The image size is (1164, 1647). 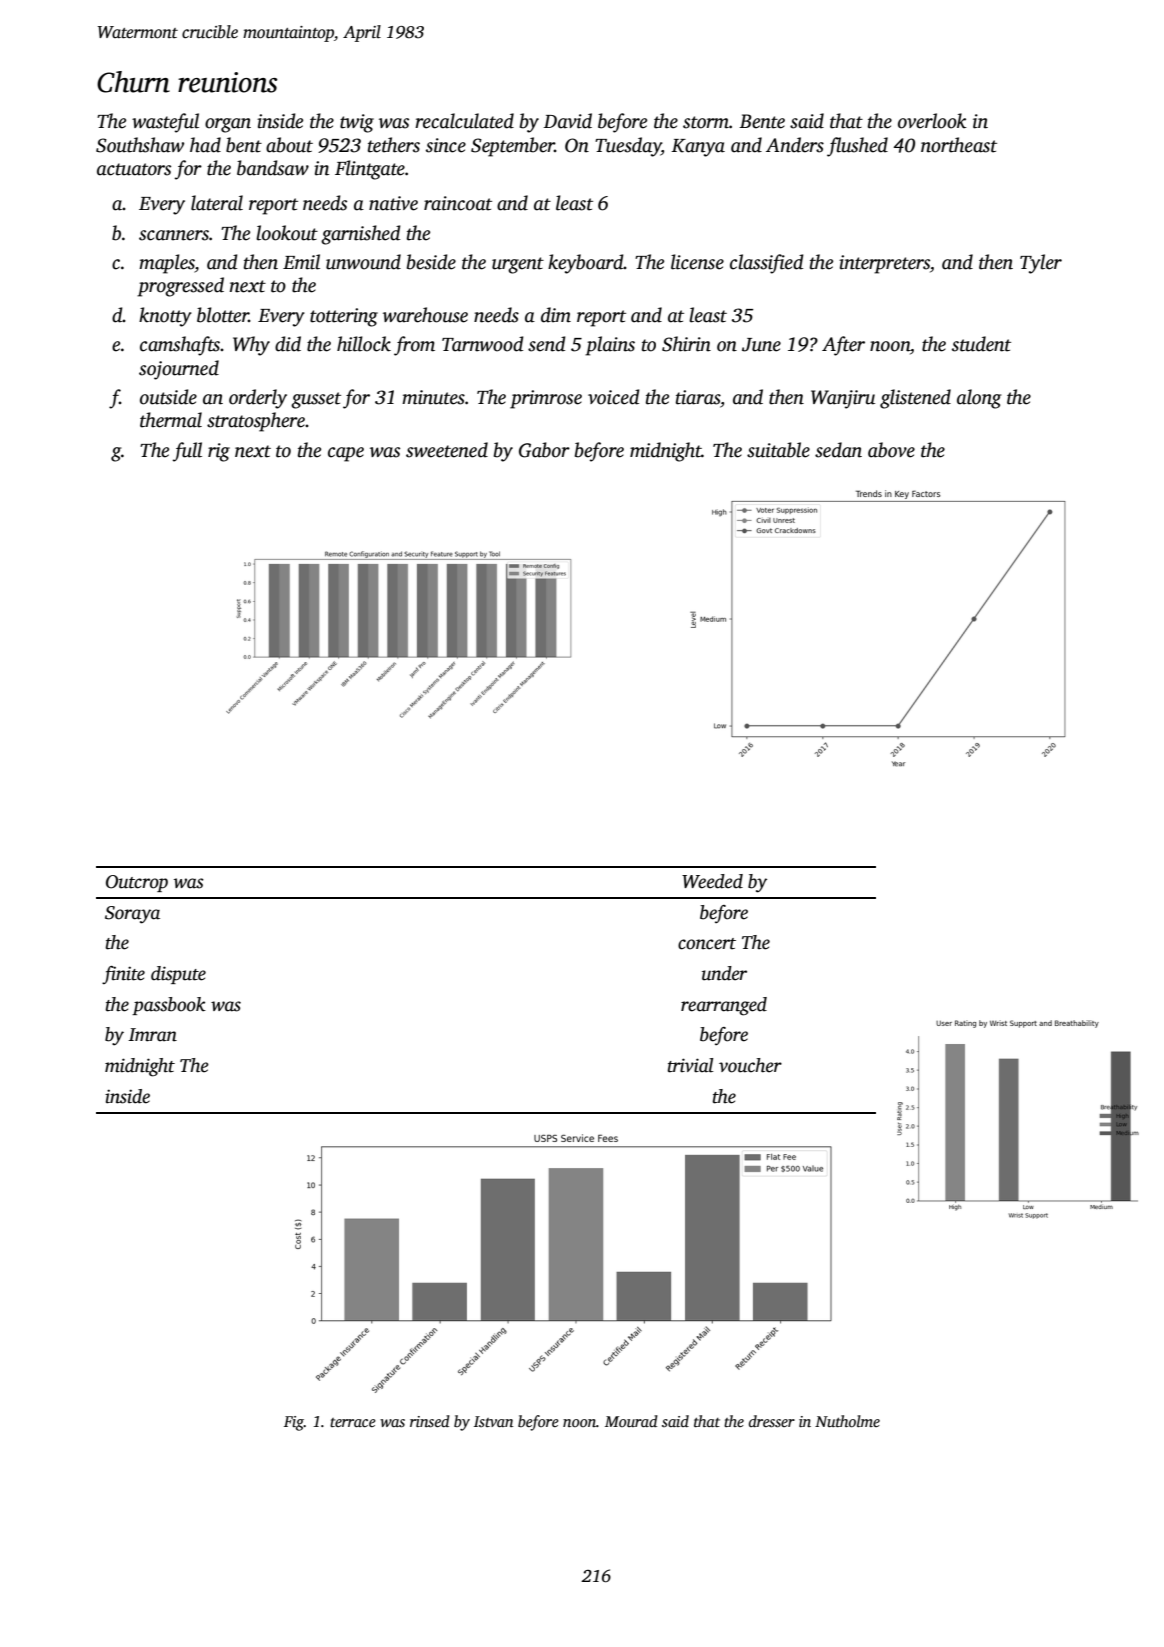 I want to click on Nutholme, so click(x=847, y=1421).
